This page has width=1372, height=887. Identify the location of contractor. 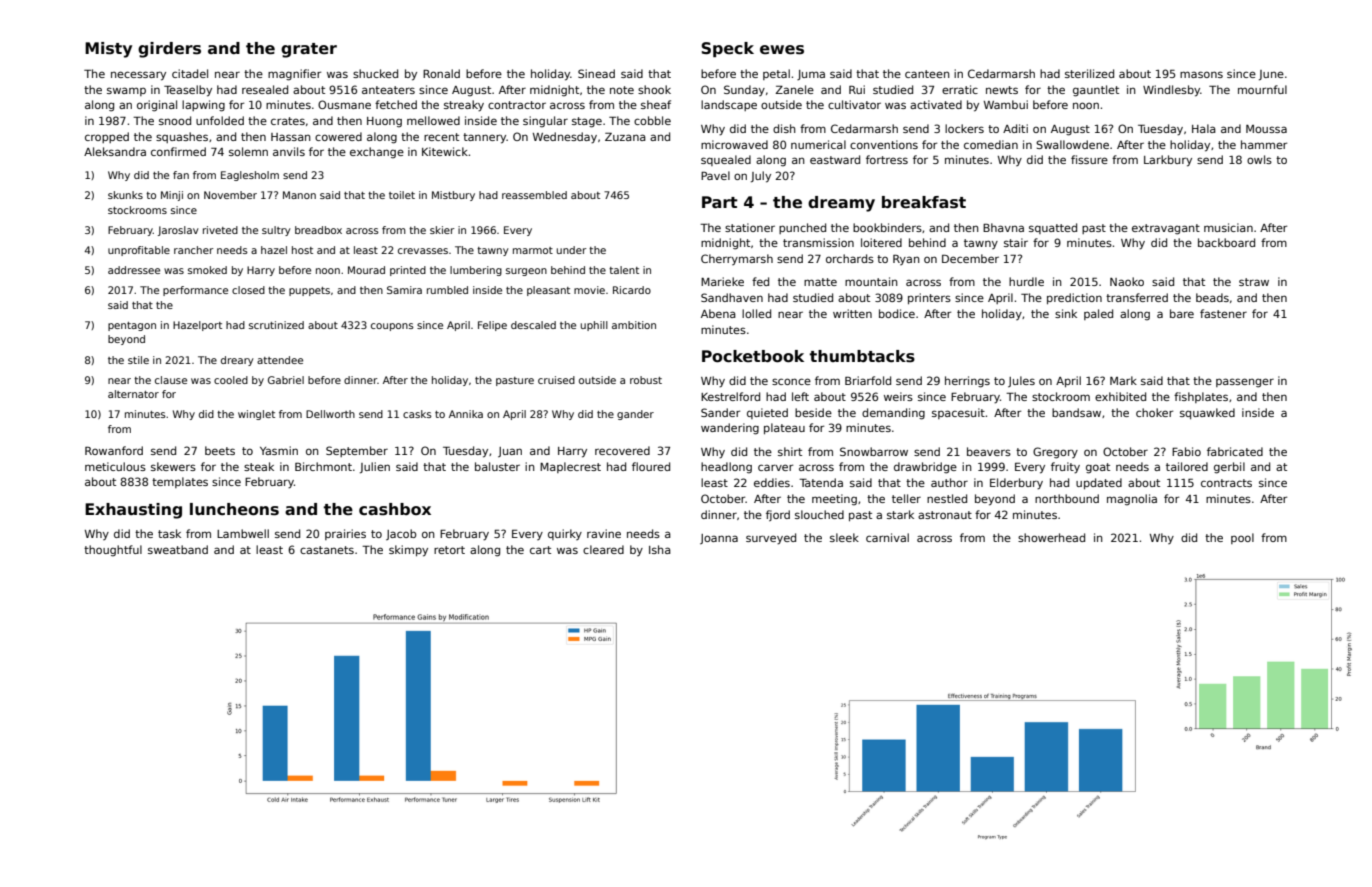
(517, 105).
